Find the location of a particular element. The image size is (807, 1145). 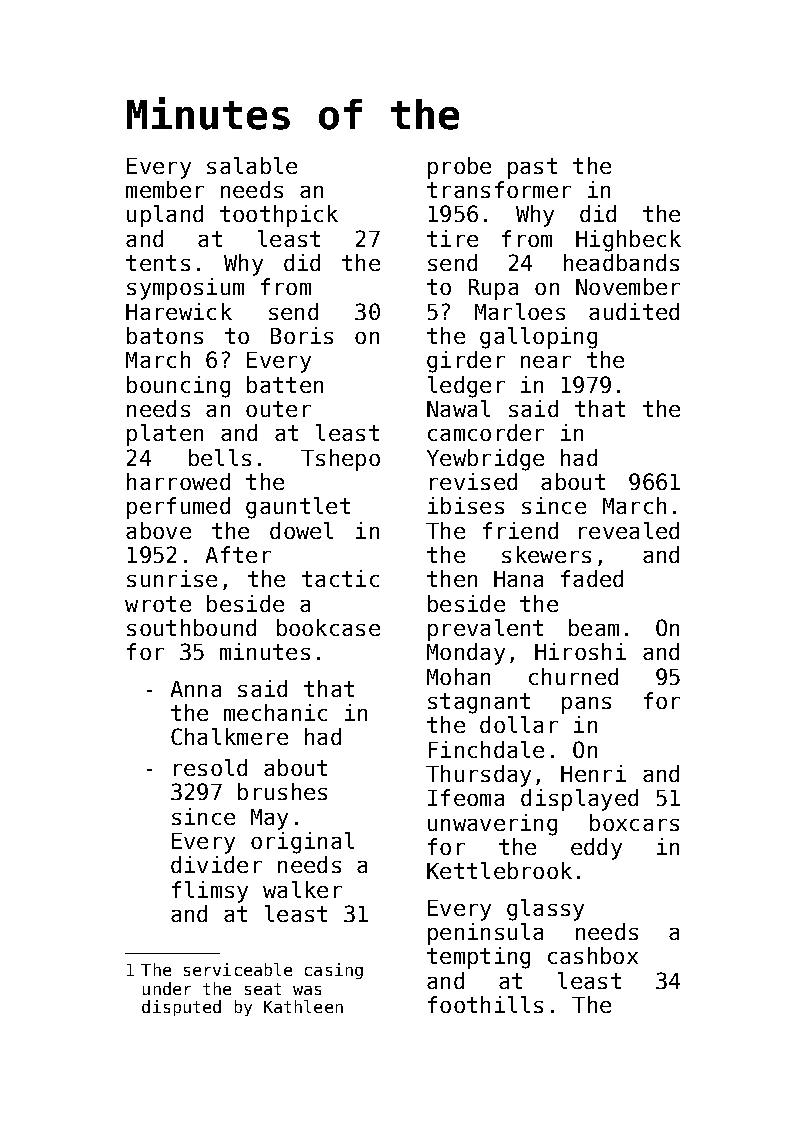

faded is located at coordinates (592, 578).
